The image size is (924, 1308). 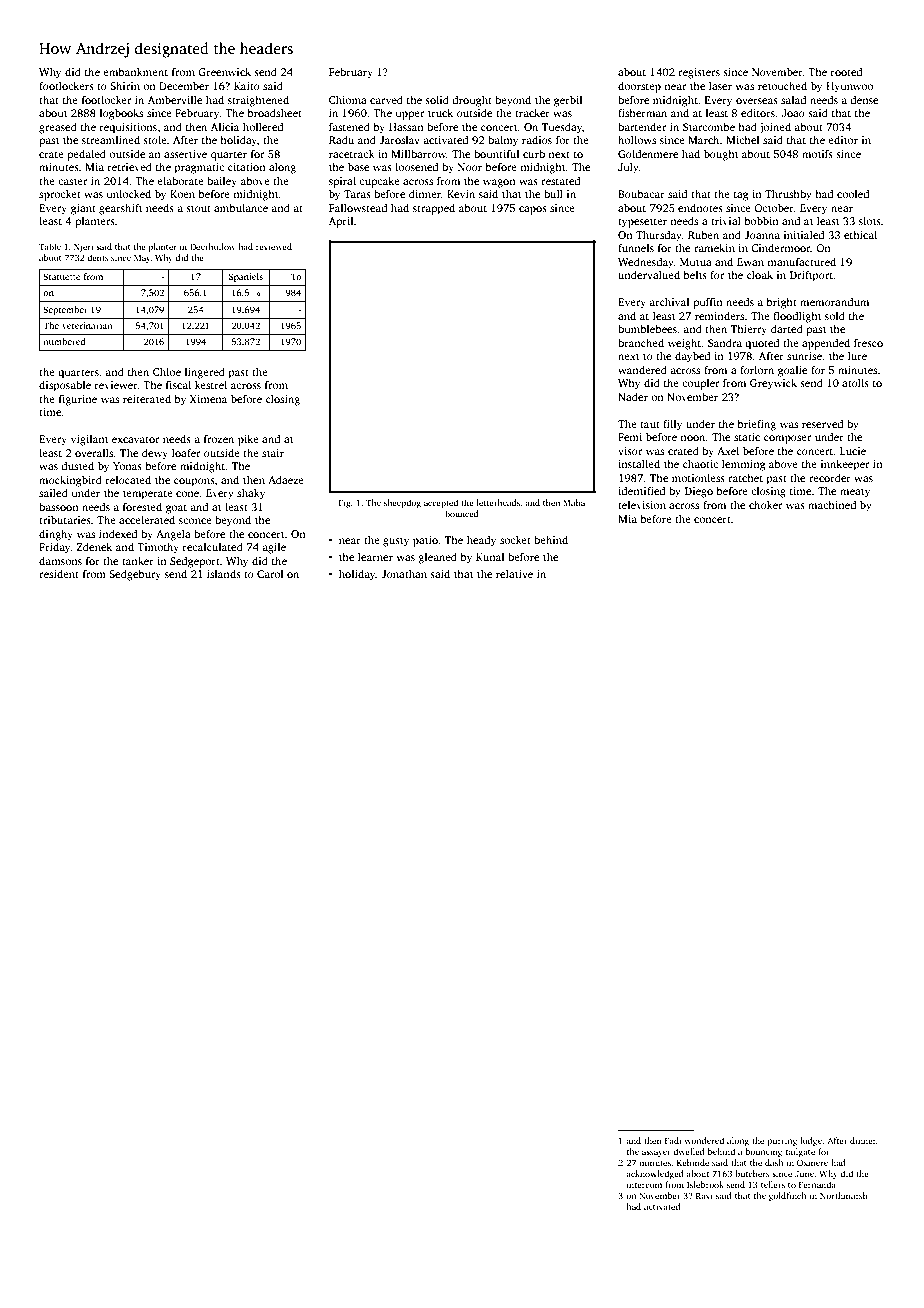 I want to click on typesetter, so click(x=642, y=223).
